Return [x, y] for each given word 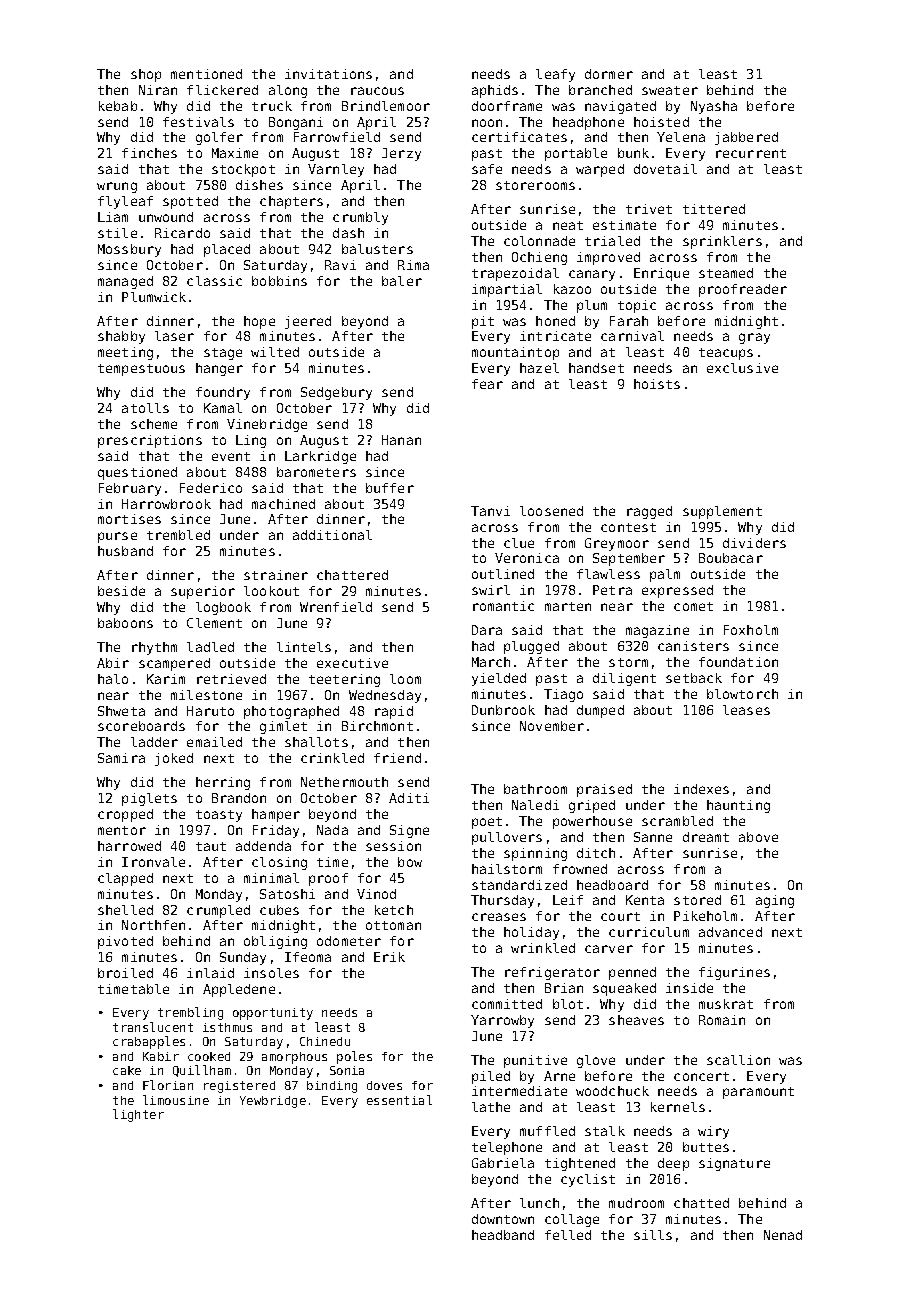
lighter [138, 1115]
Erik [389, 957]
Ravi [340, 265]
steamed [726, 273]
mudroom [636, 1203]
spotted [190, 202]
